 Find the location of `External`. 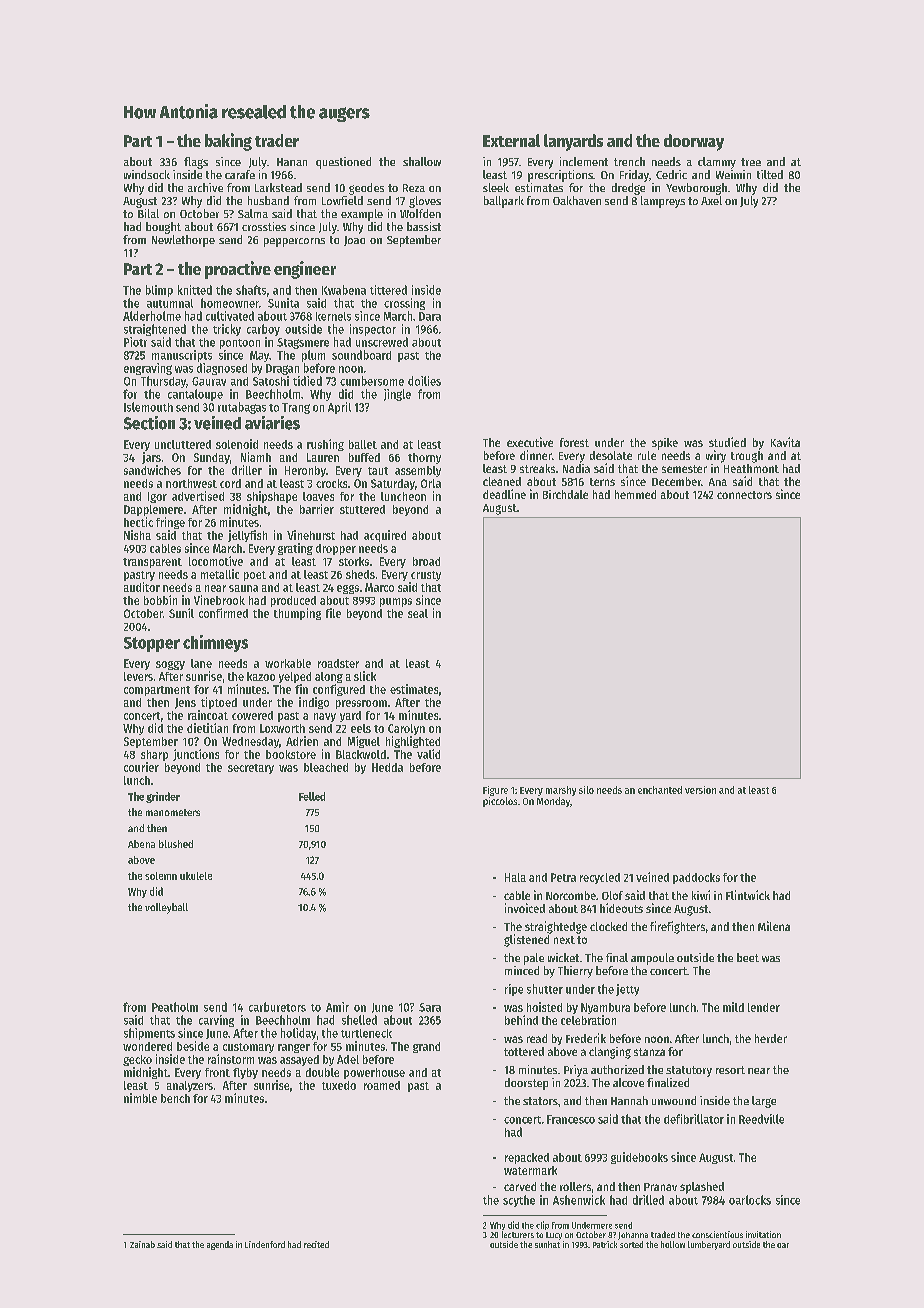

External is located at coordinates (511, 140).
